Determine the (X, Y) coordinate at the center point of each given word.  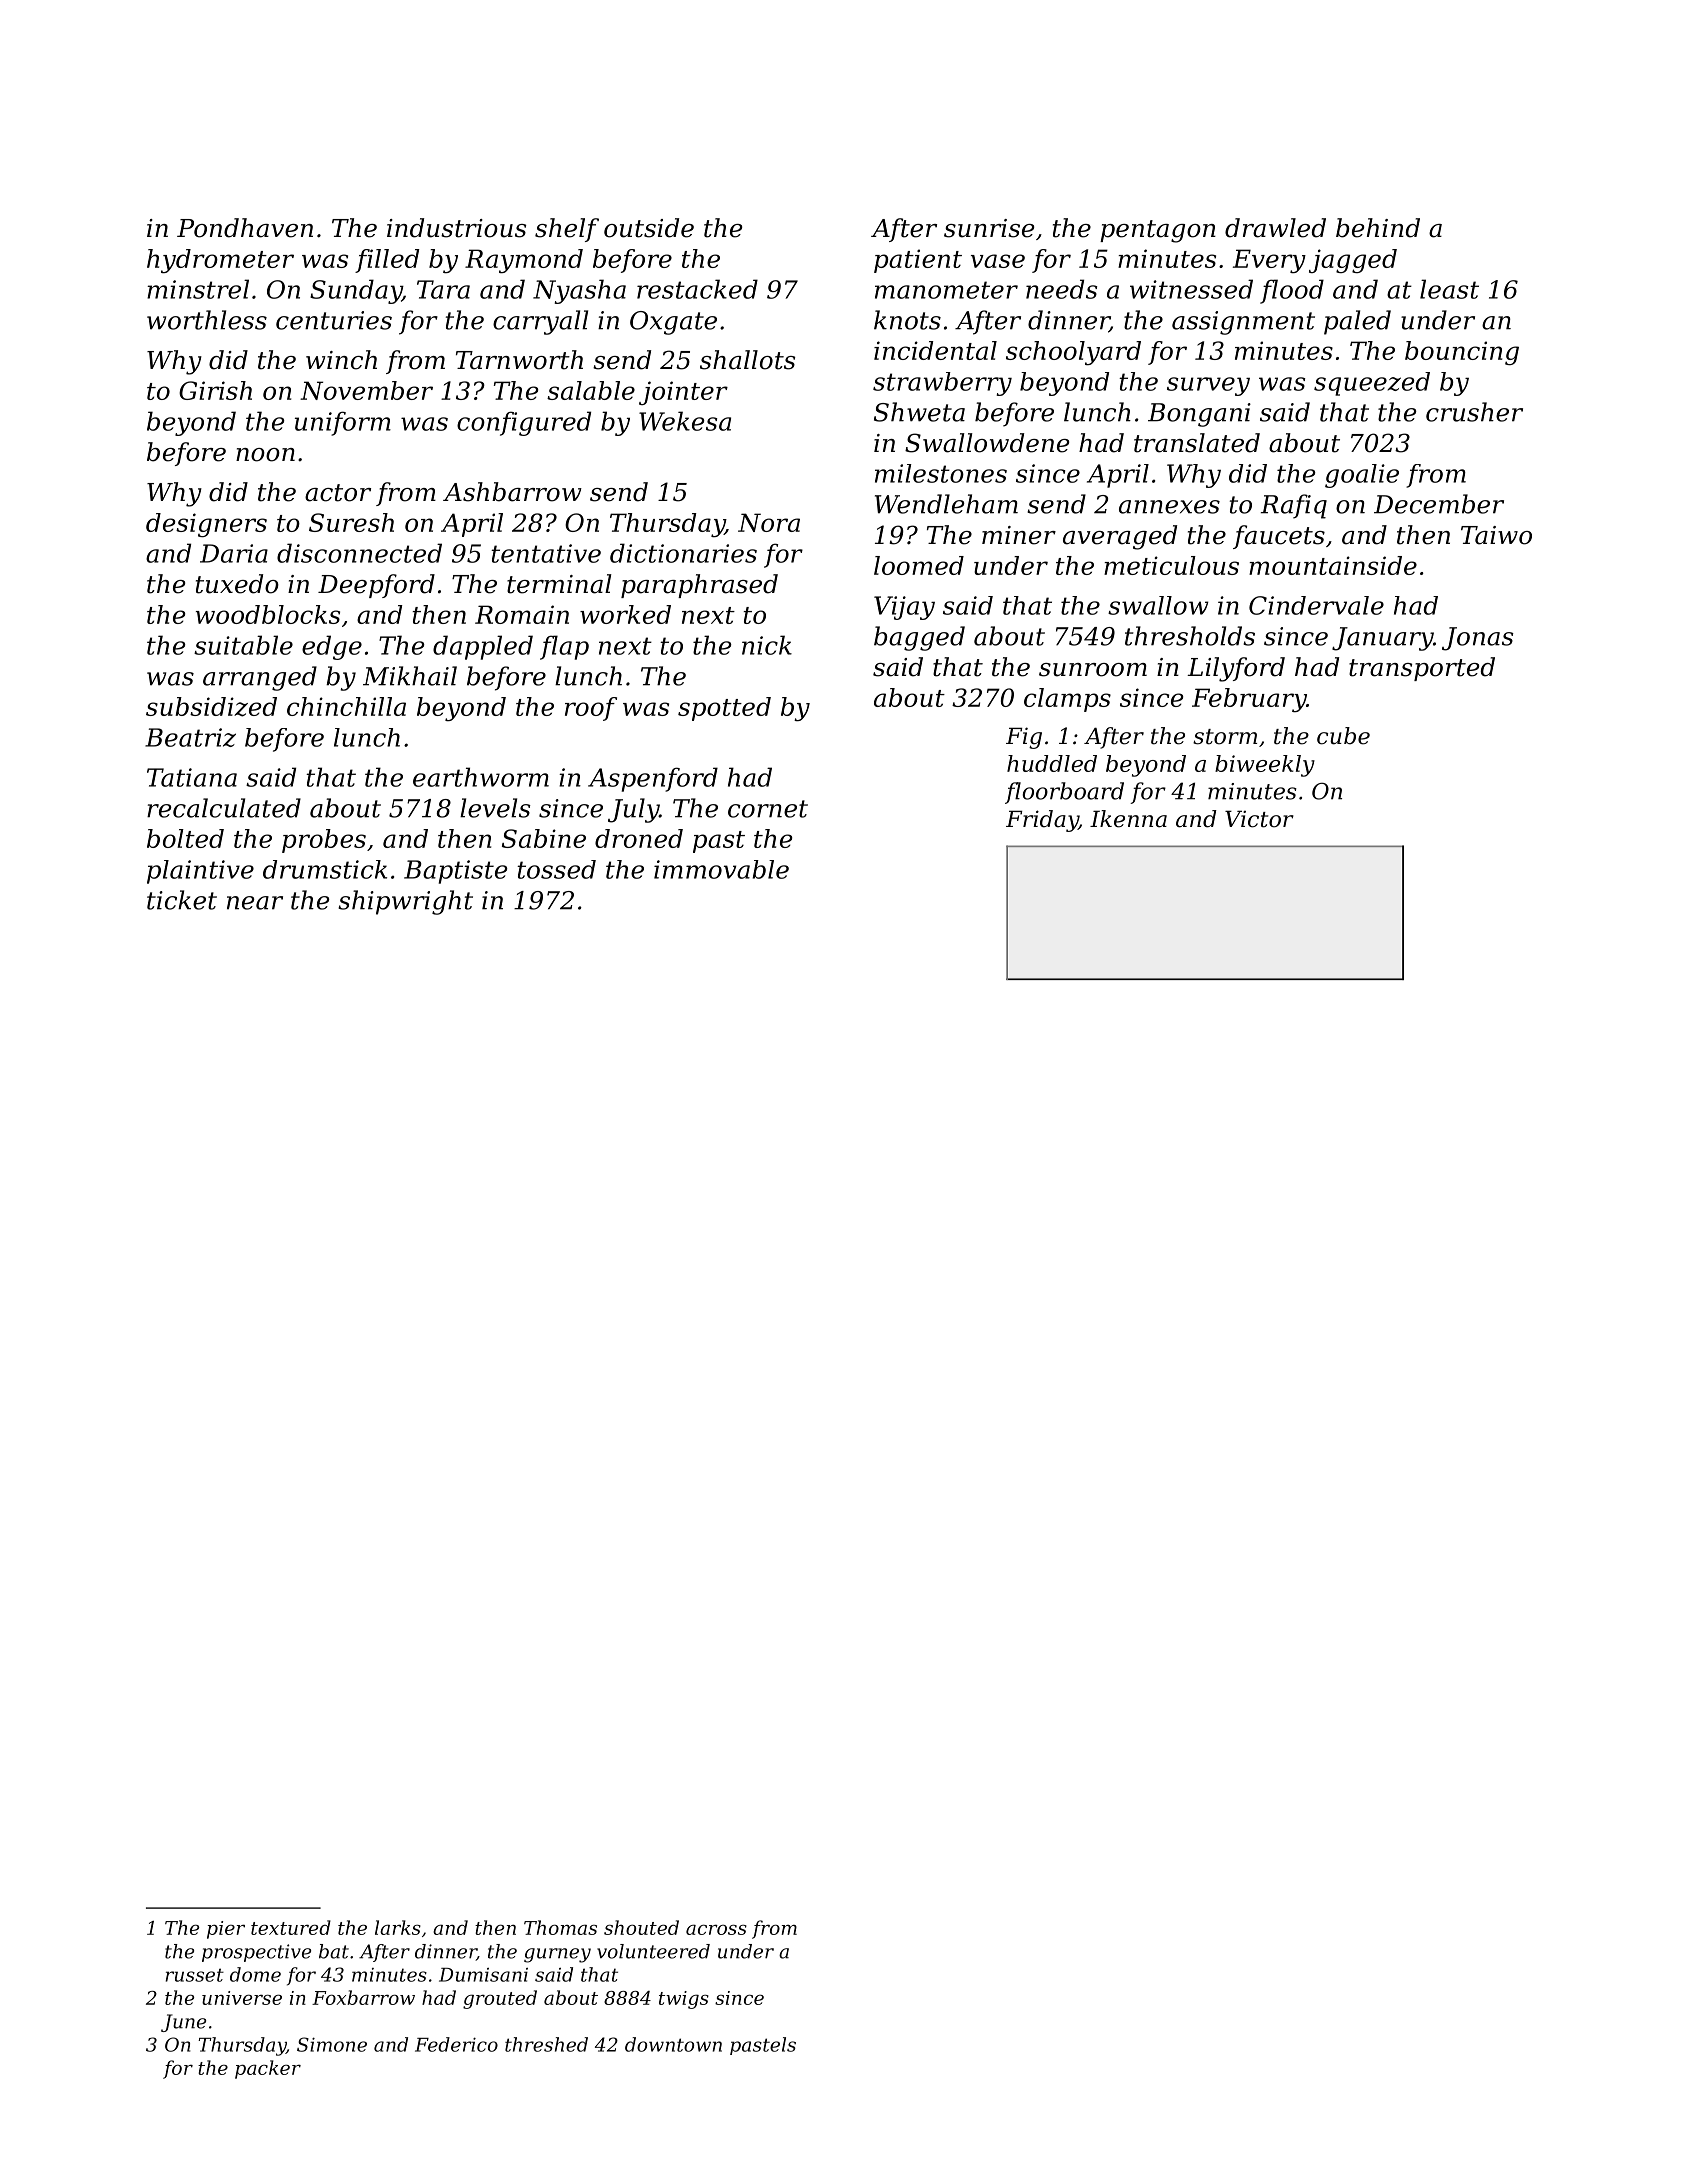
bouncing (1462, 353)
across (716, 1929)
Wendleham (946, 504)
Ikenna (1128, 819)
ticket (182, 900)
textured (291, 1927)
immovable (721, 869)
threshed (546, 2044)
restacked (697, 289)
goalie (1362, 476)
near (255, 903)
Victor (1259, 819)
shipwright (405, 902)
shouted (641, 1927)
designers (206, 525)
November (366, 390)
